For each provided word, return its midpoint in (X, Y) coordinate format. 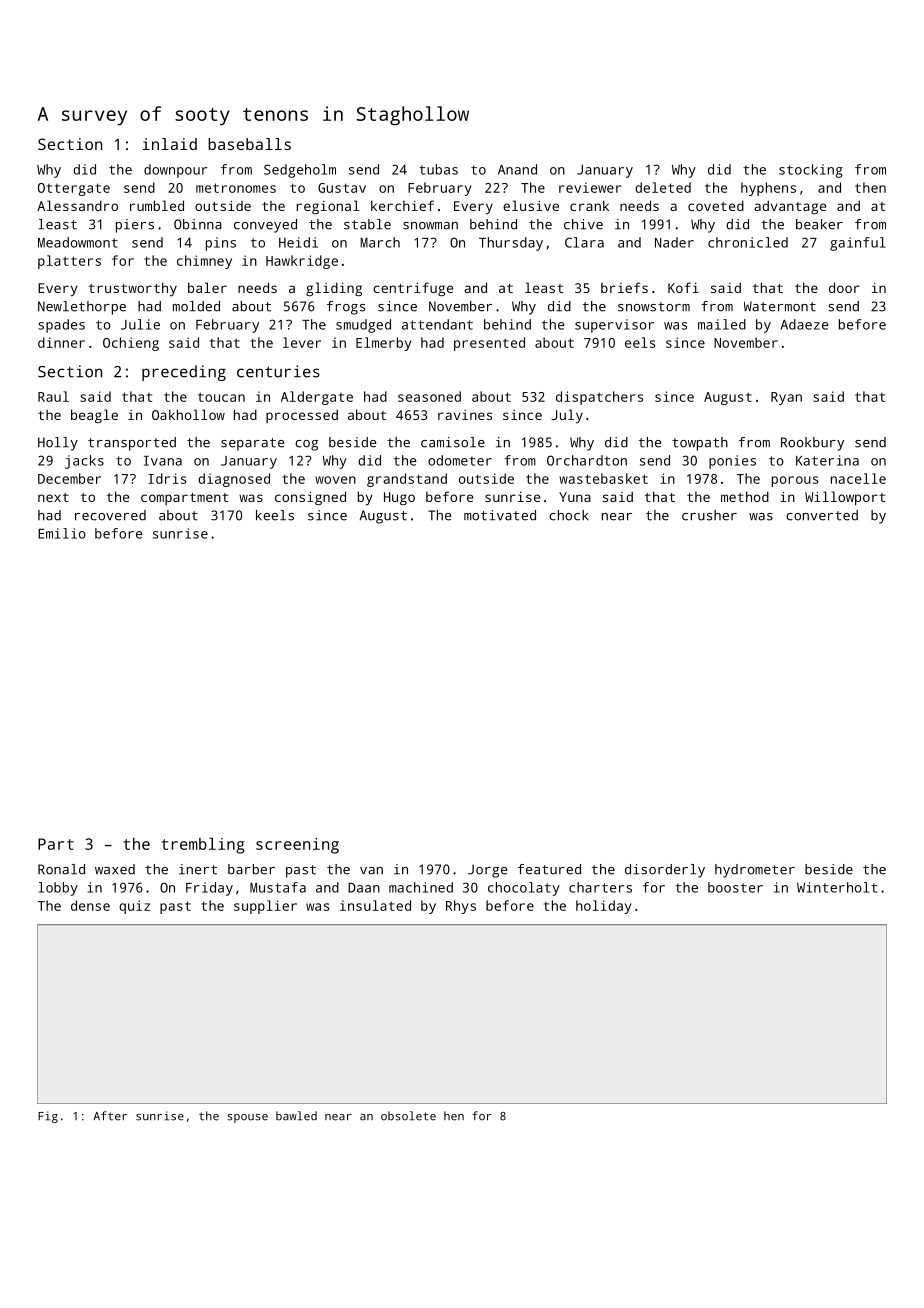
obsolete (408, 1116)
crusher (709, 515)
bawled (296, 1116)
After (110, 1116)
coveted (716, 205)
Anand (517, 169)
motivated (500, 515)
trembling (203, 846)
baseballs (249, 144)
